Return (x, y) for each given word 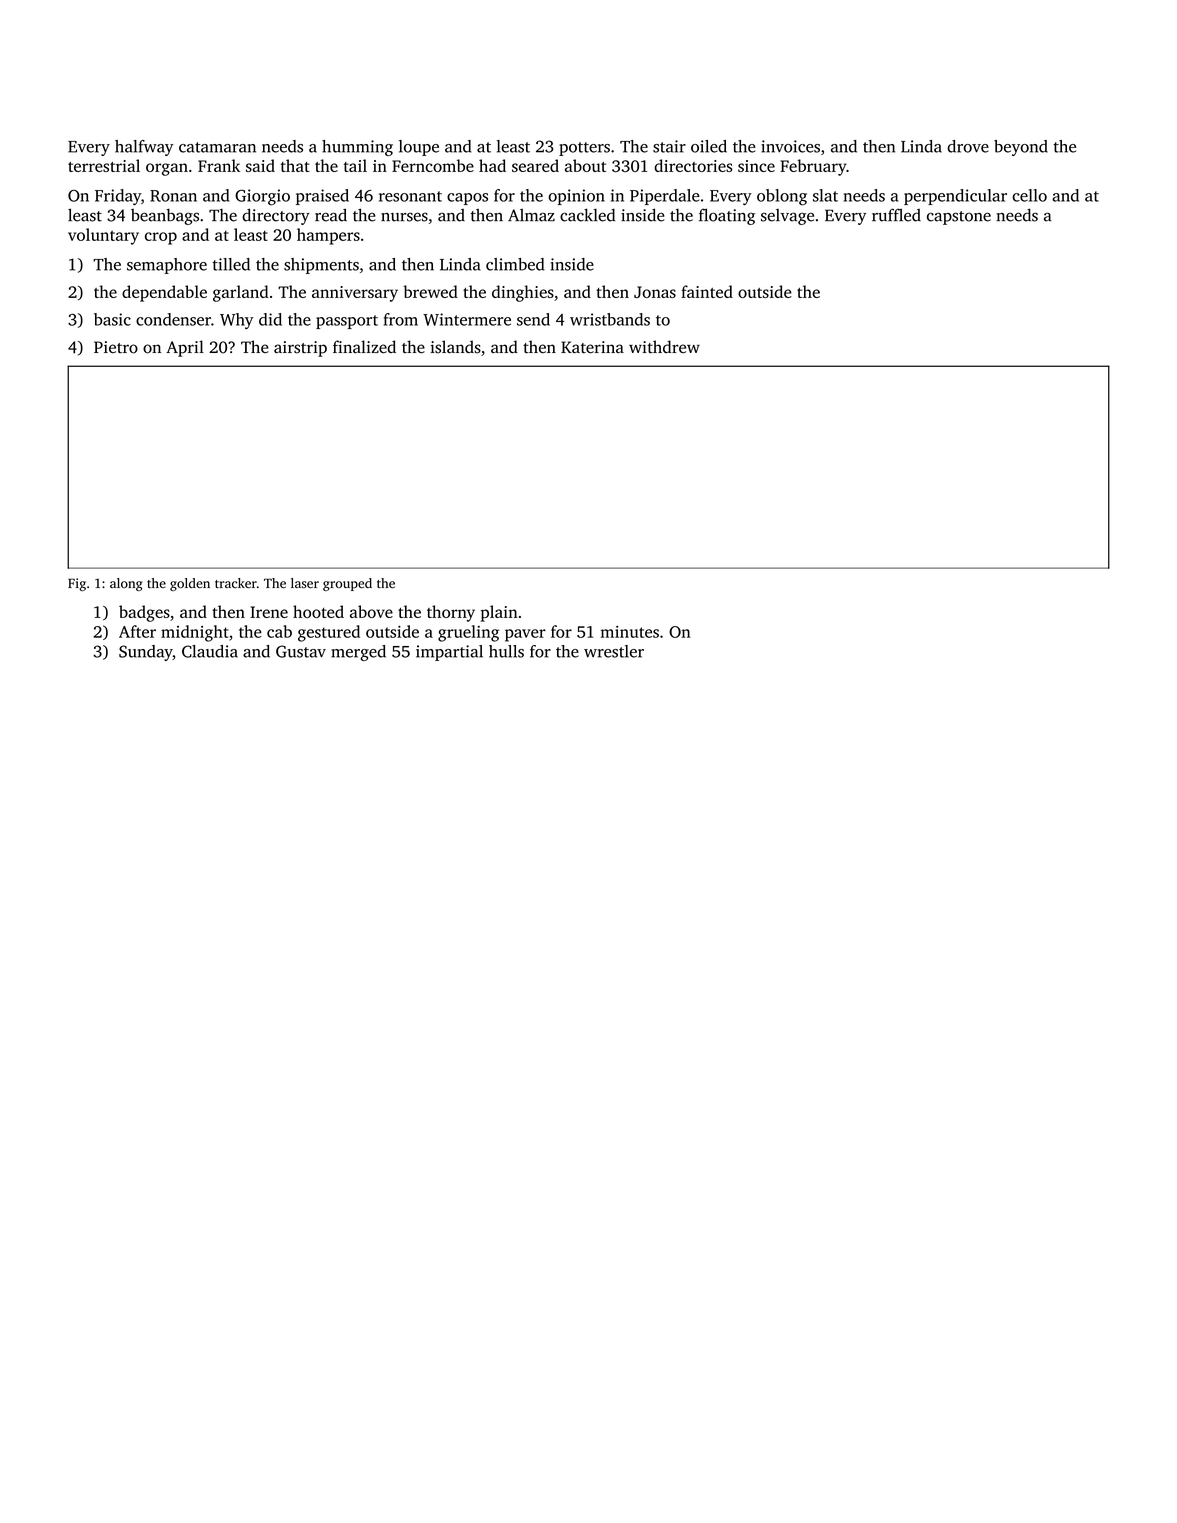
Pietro (116, 347)
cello (1029, 195)
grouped (347, 584)
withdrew (664, 346)
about (585, 165)
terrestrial (104, 165)
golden (190, 584)
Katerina (592, 347)
